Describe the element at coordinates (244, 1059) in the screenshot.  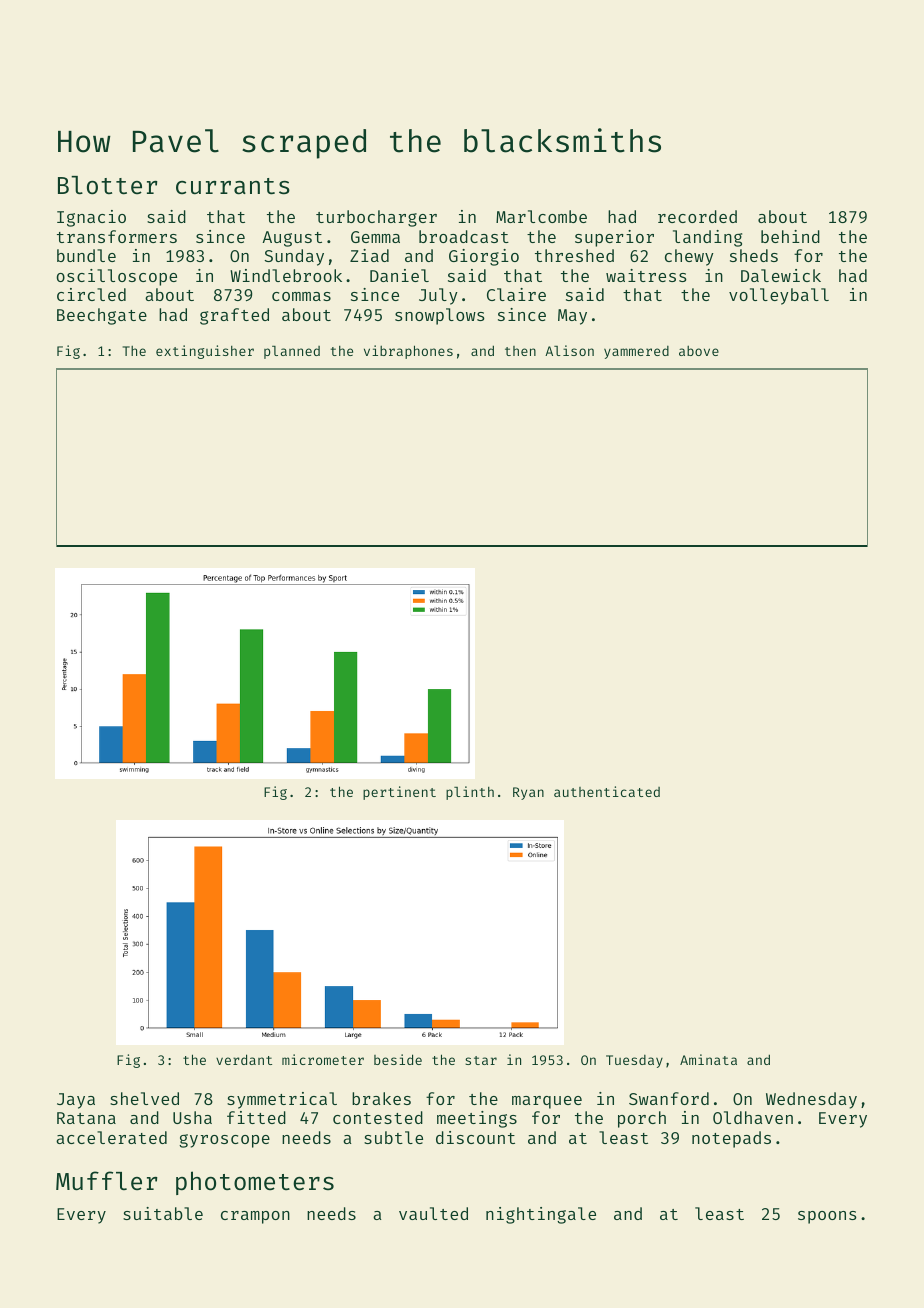
I see `verdant` at that location.
